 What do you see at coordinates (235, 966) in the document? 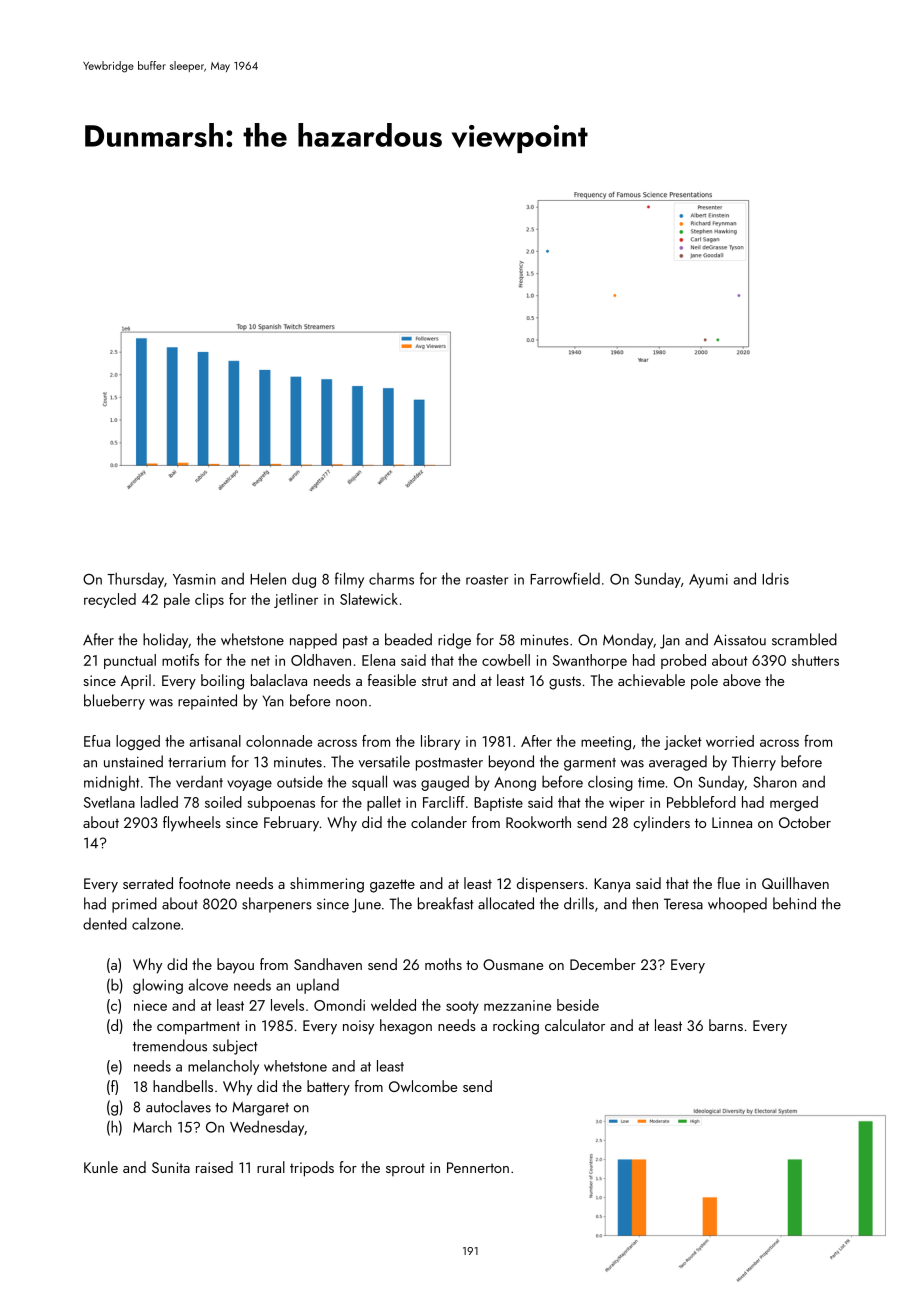
I see `bayou` at bounding box center [235, 966].
